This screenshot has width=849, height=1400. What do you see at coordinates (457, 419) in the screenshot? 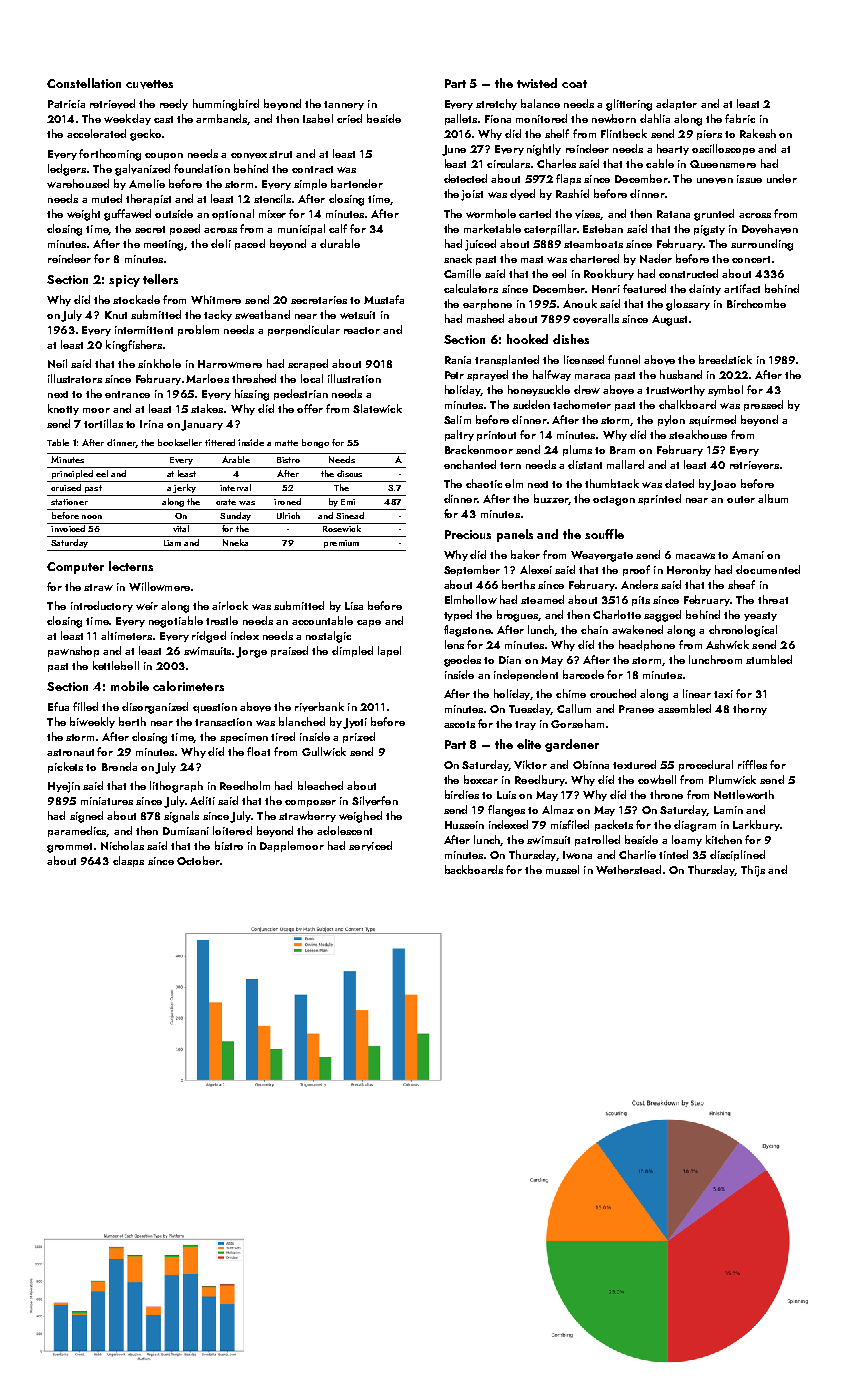
I see `Salim` at bounding box center [457, 419].
